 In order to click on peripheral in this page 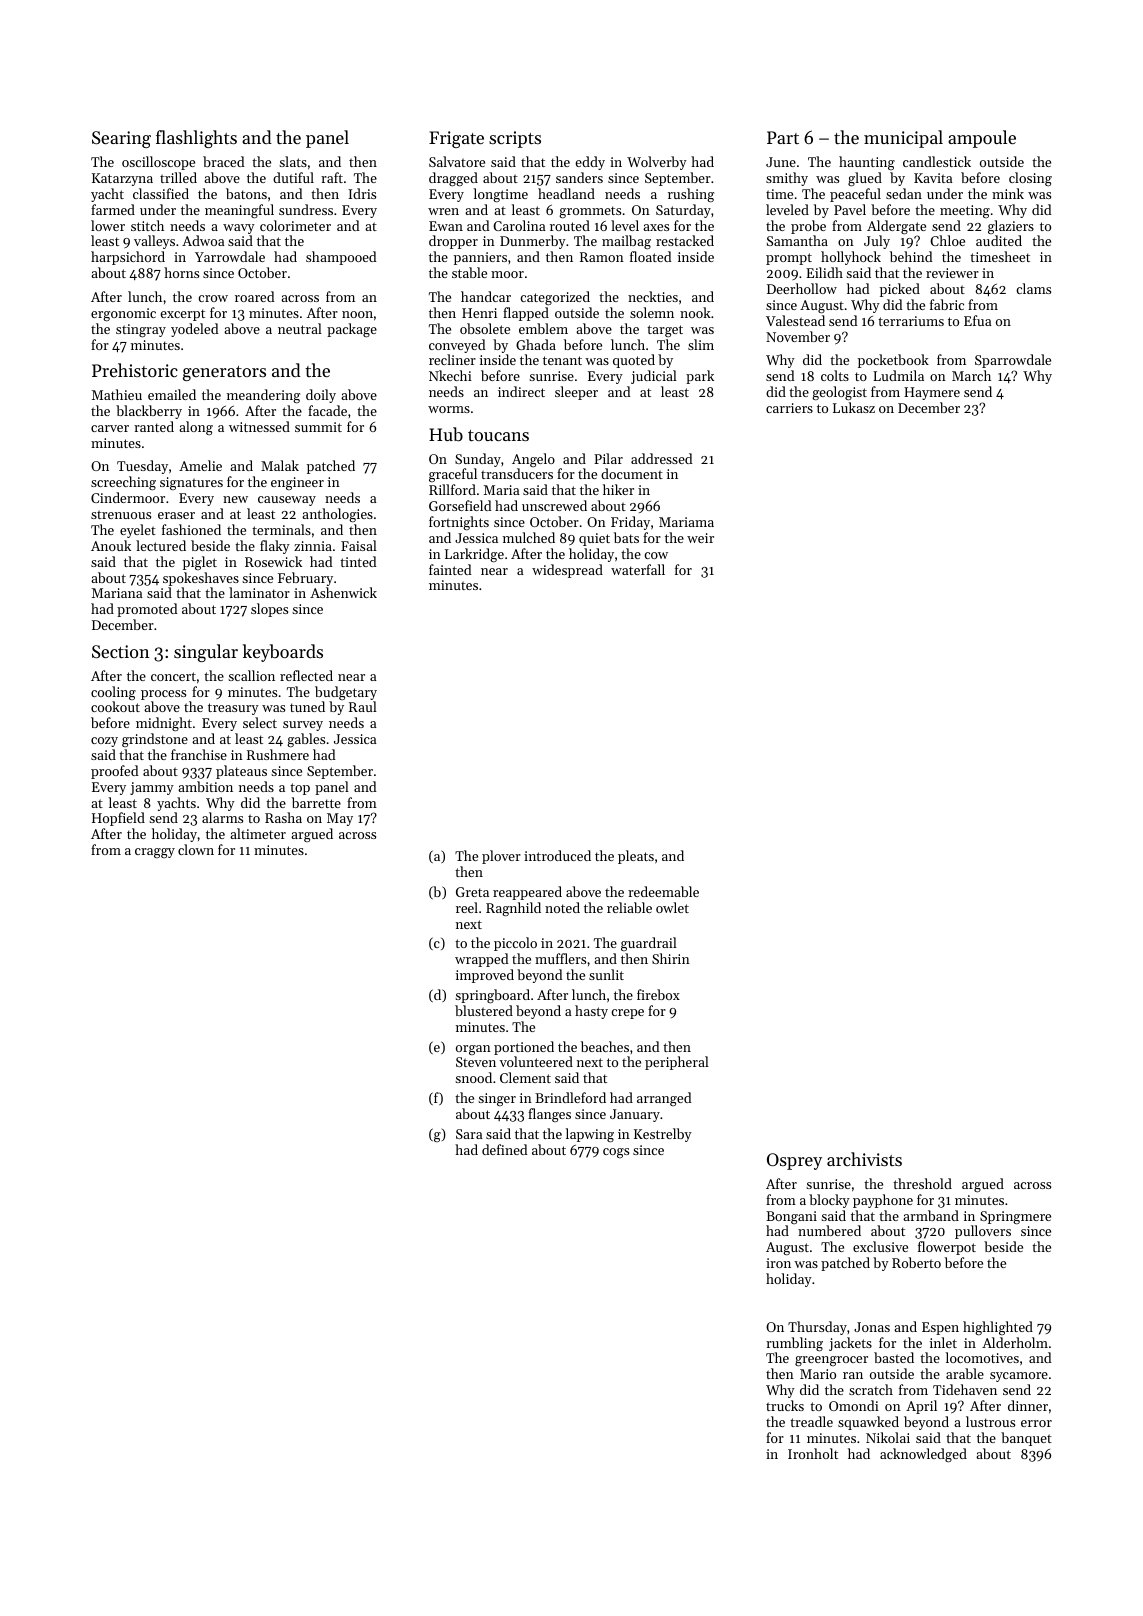, I will do `click(677, 1063)`.
